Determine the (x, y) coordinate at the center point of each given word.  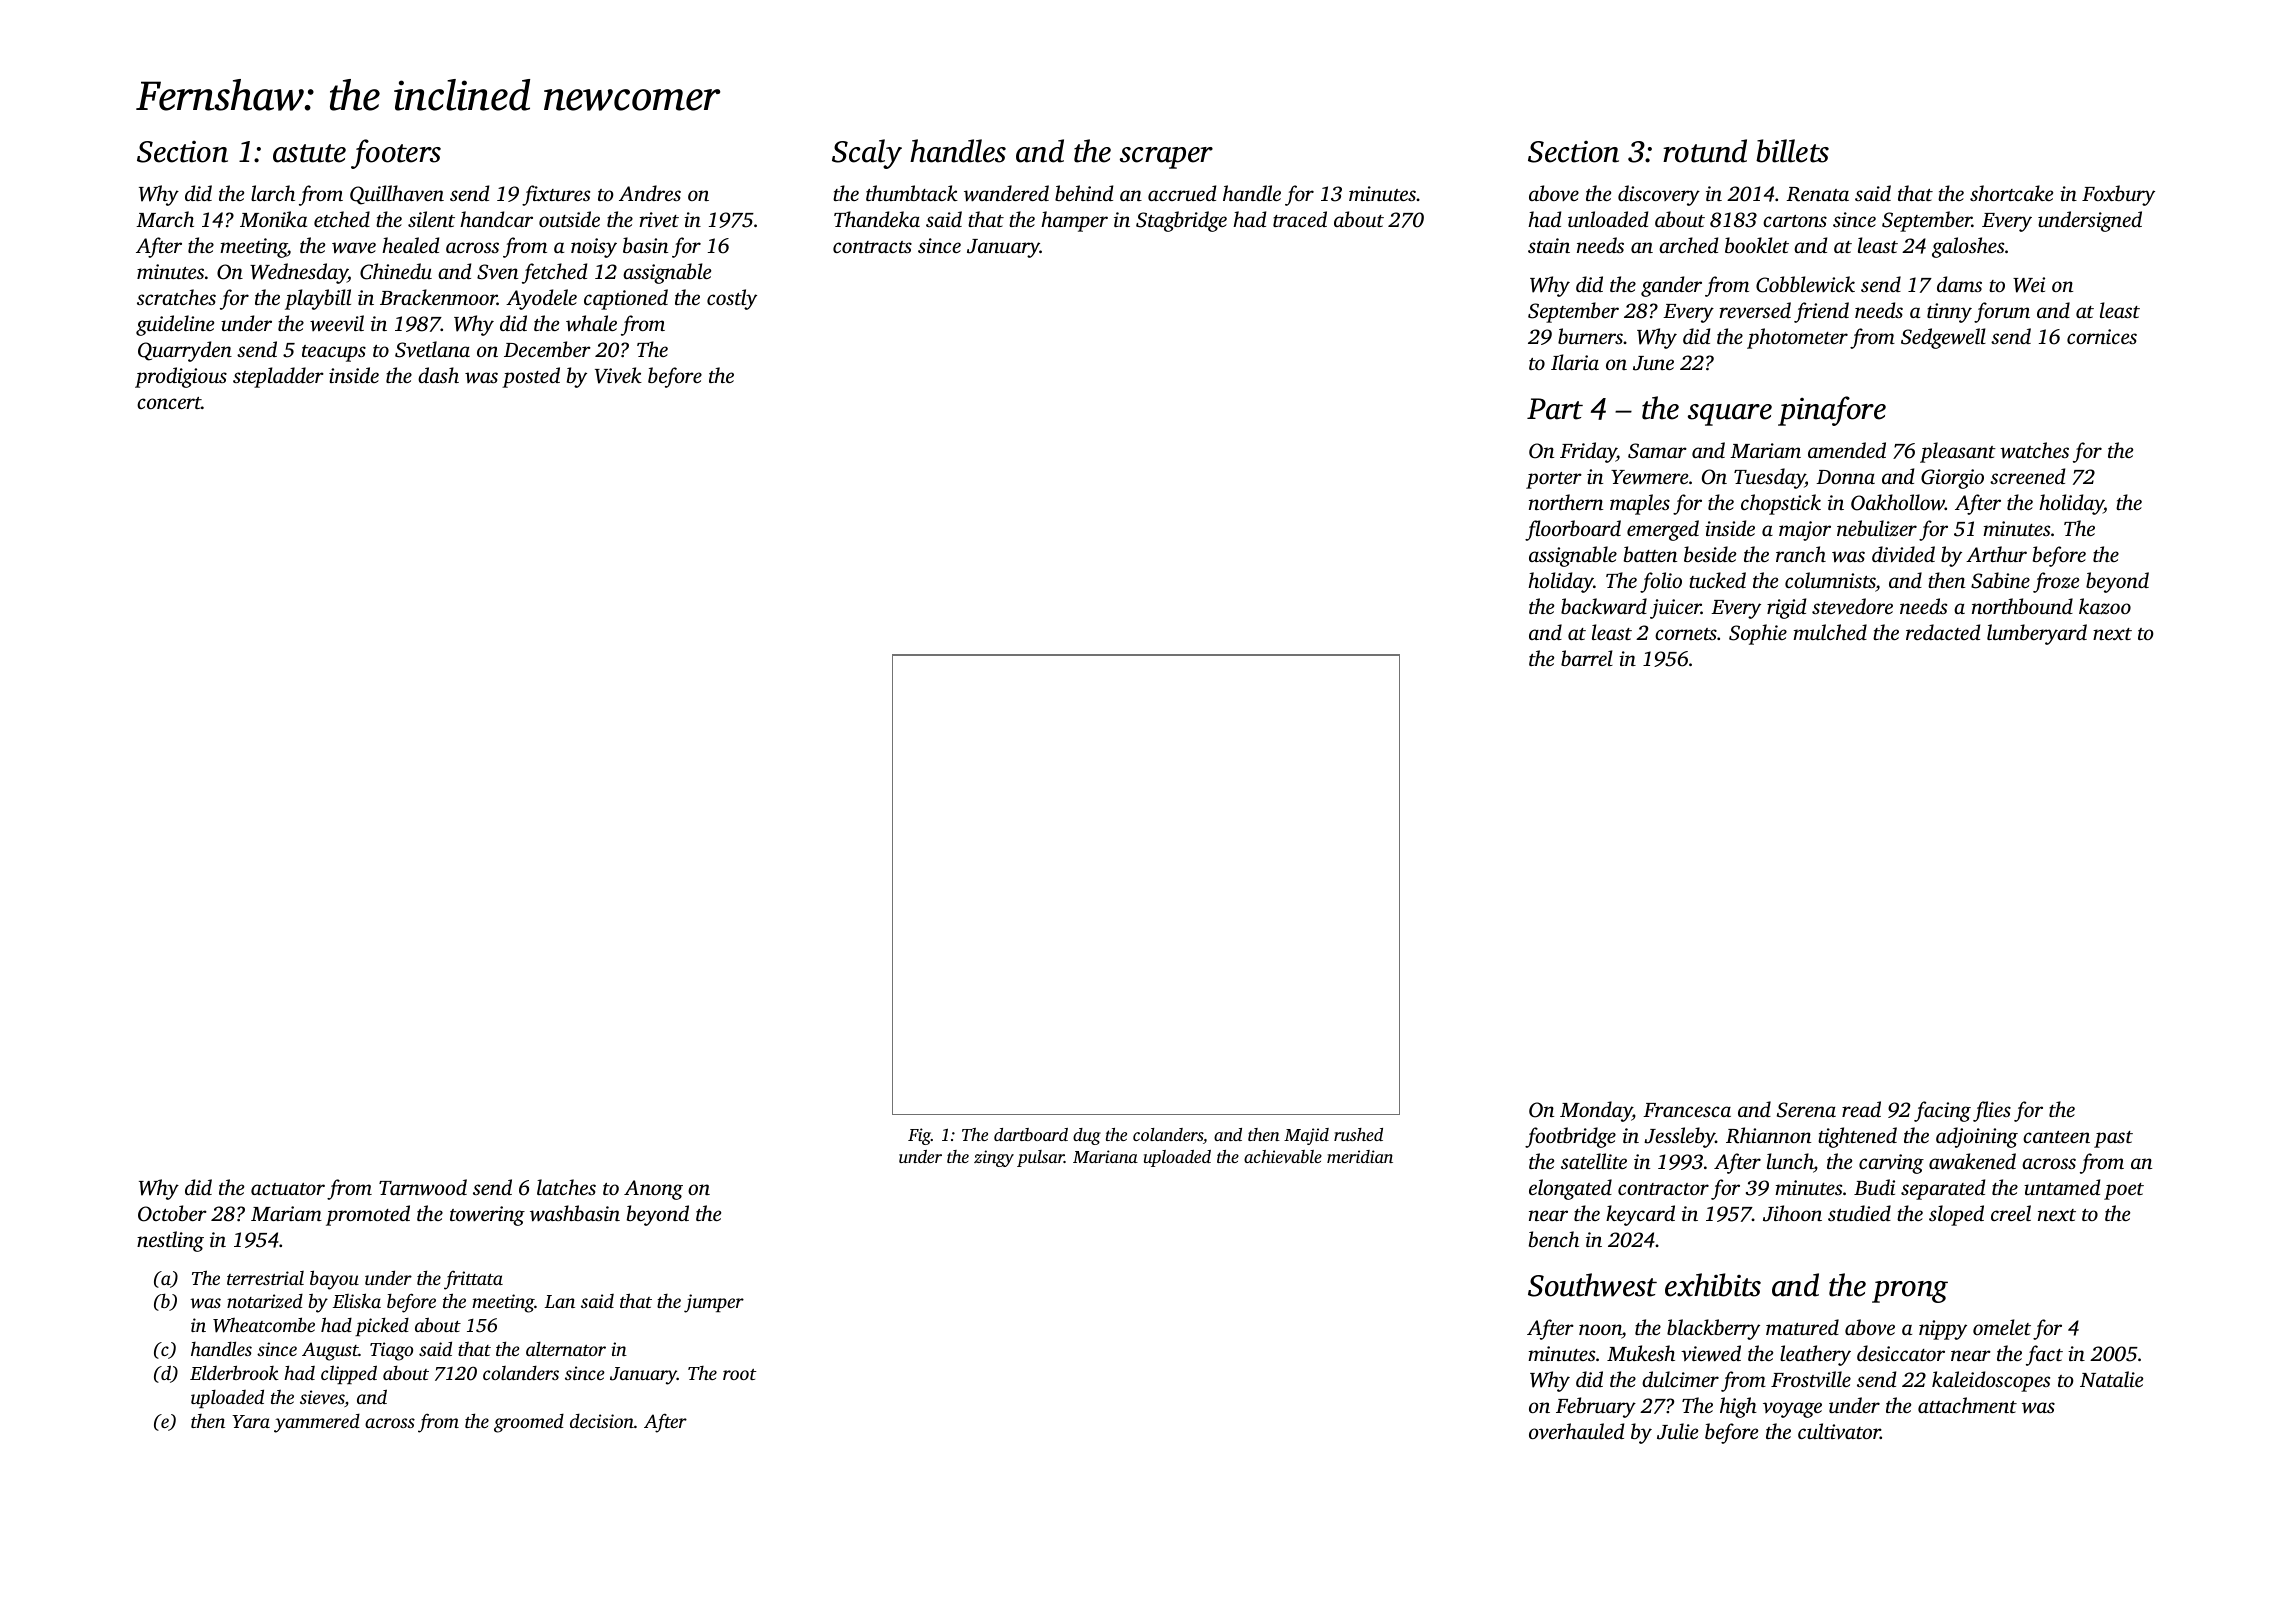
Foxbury (2118, 195)
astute (309, 153)
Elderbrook (234, 1372)
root (739, 1374)
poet (2124, 1191)
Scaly (867, 154)
